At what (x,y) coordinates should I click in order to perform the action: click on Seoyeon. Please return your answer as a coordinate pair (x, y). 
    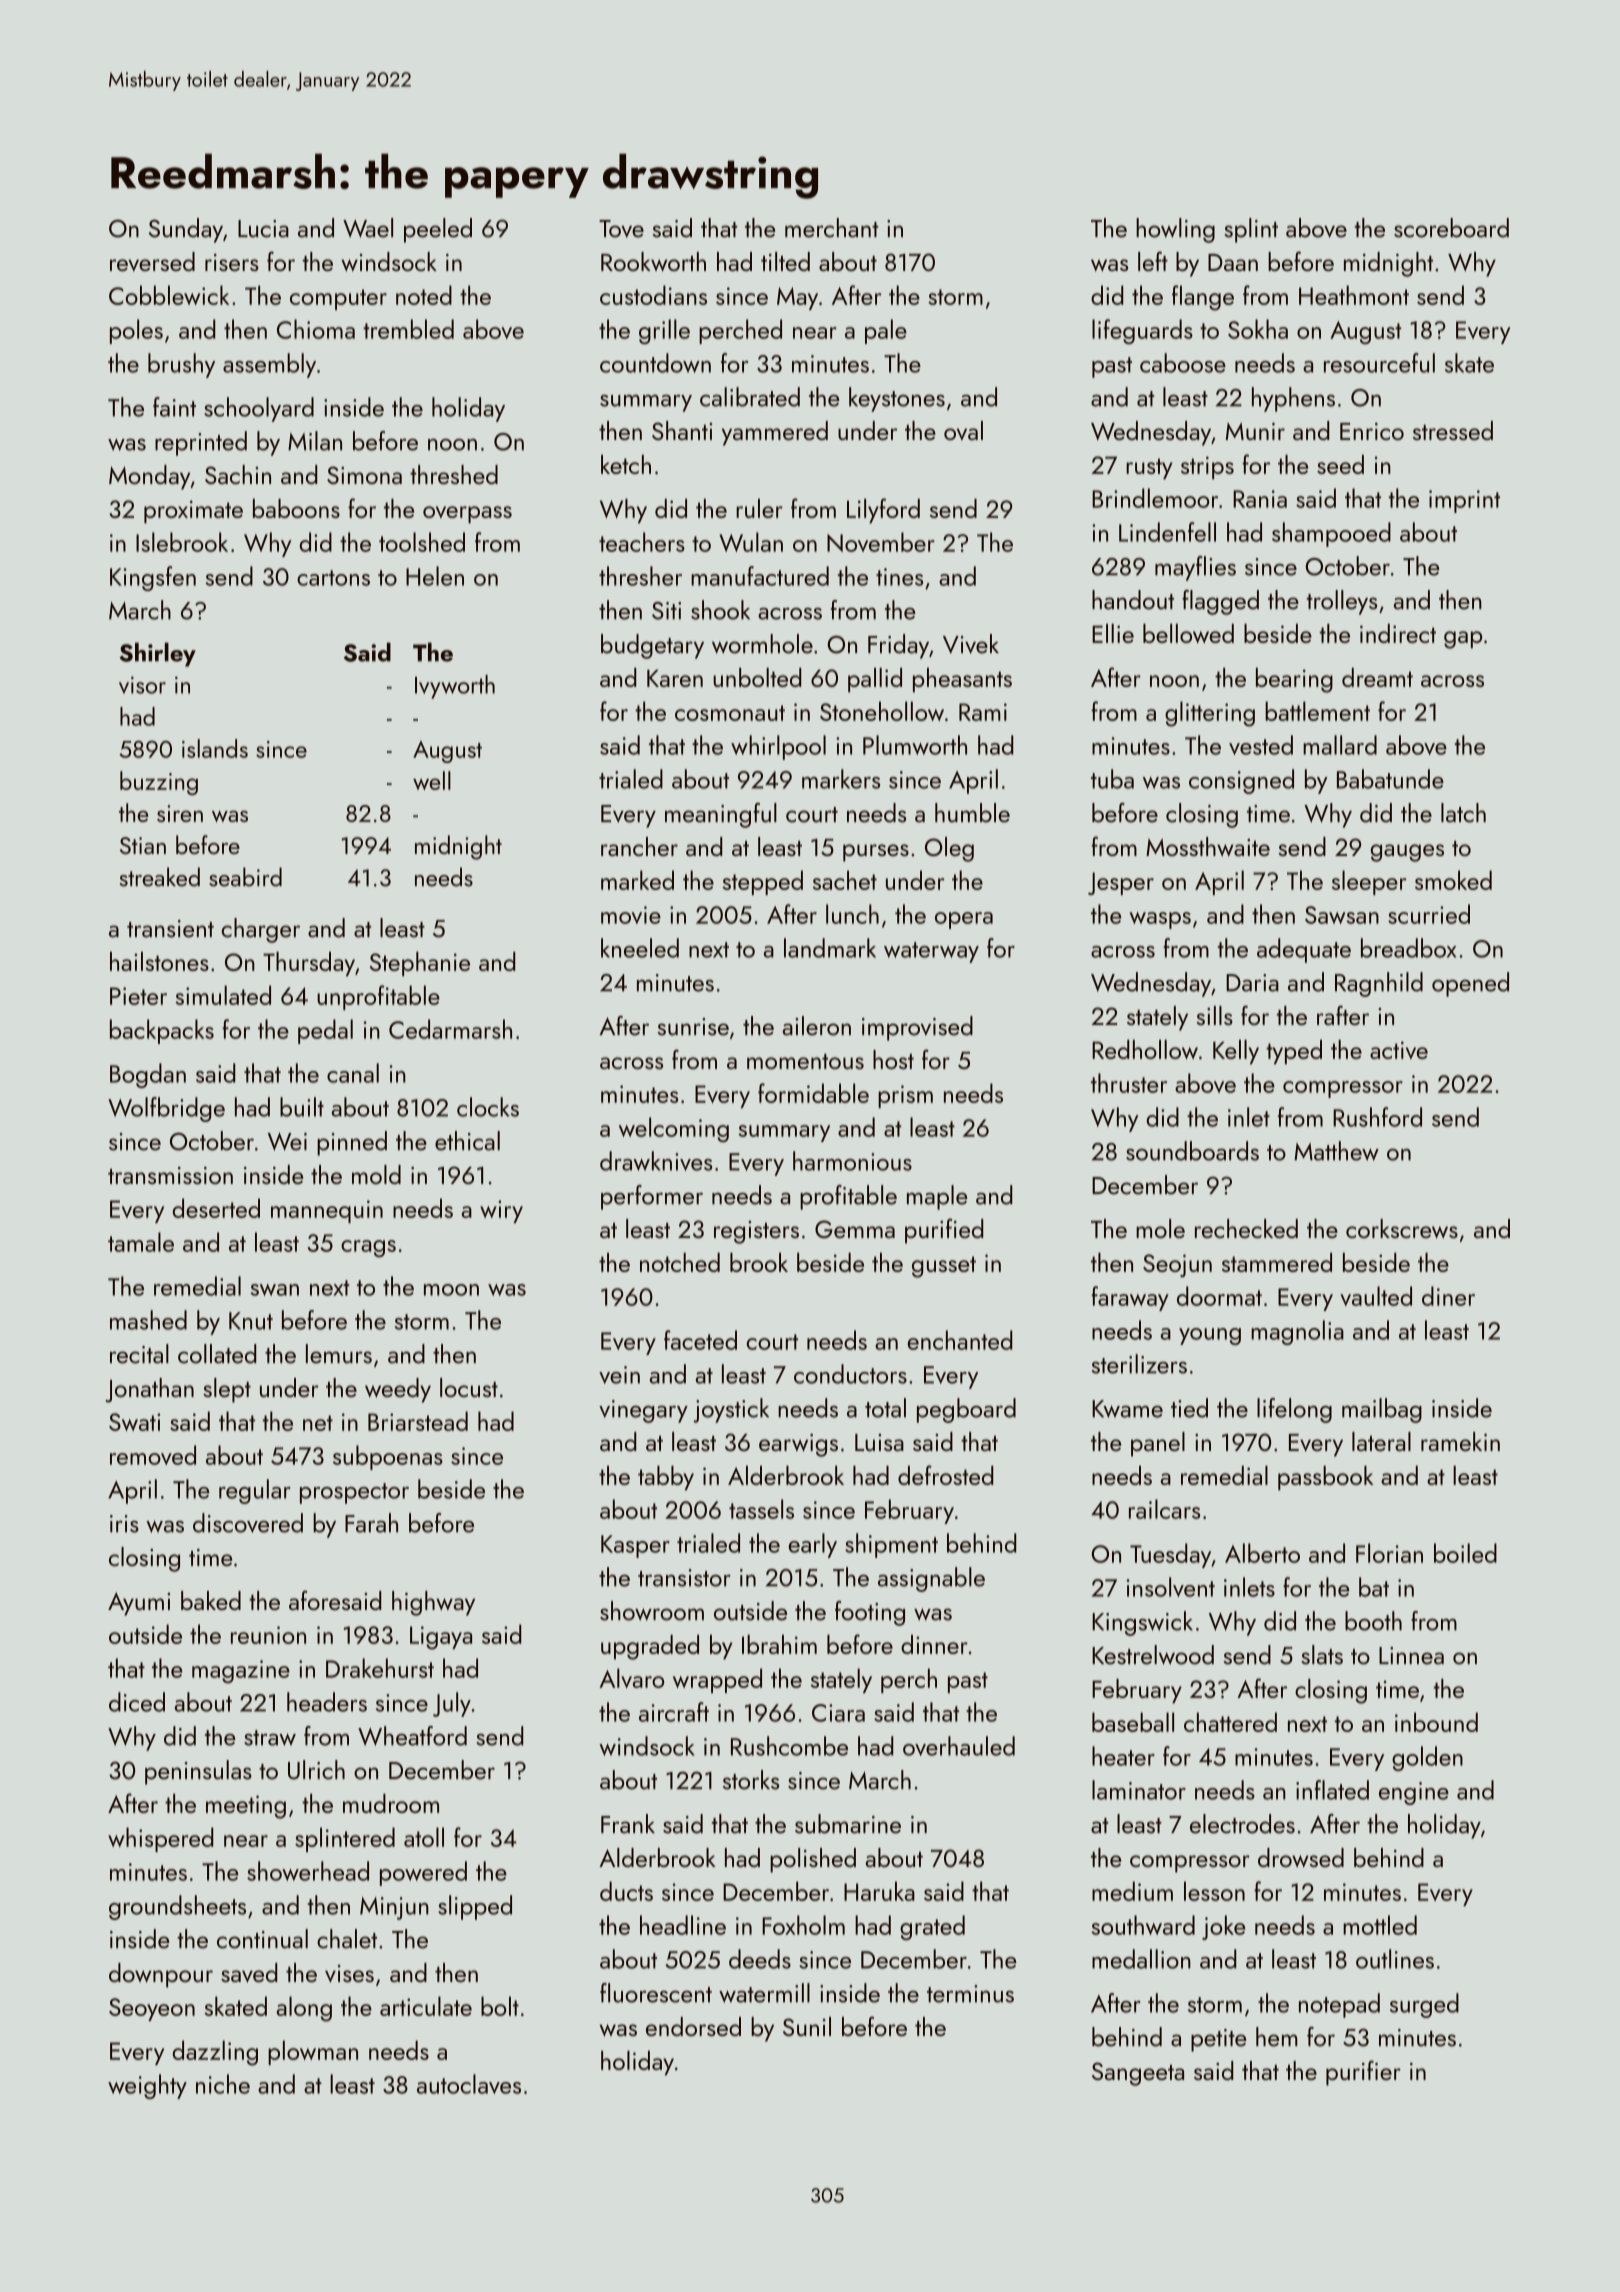
    Looking at the image, I should click on (152, 2009).
